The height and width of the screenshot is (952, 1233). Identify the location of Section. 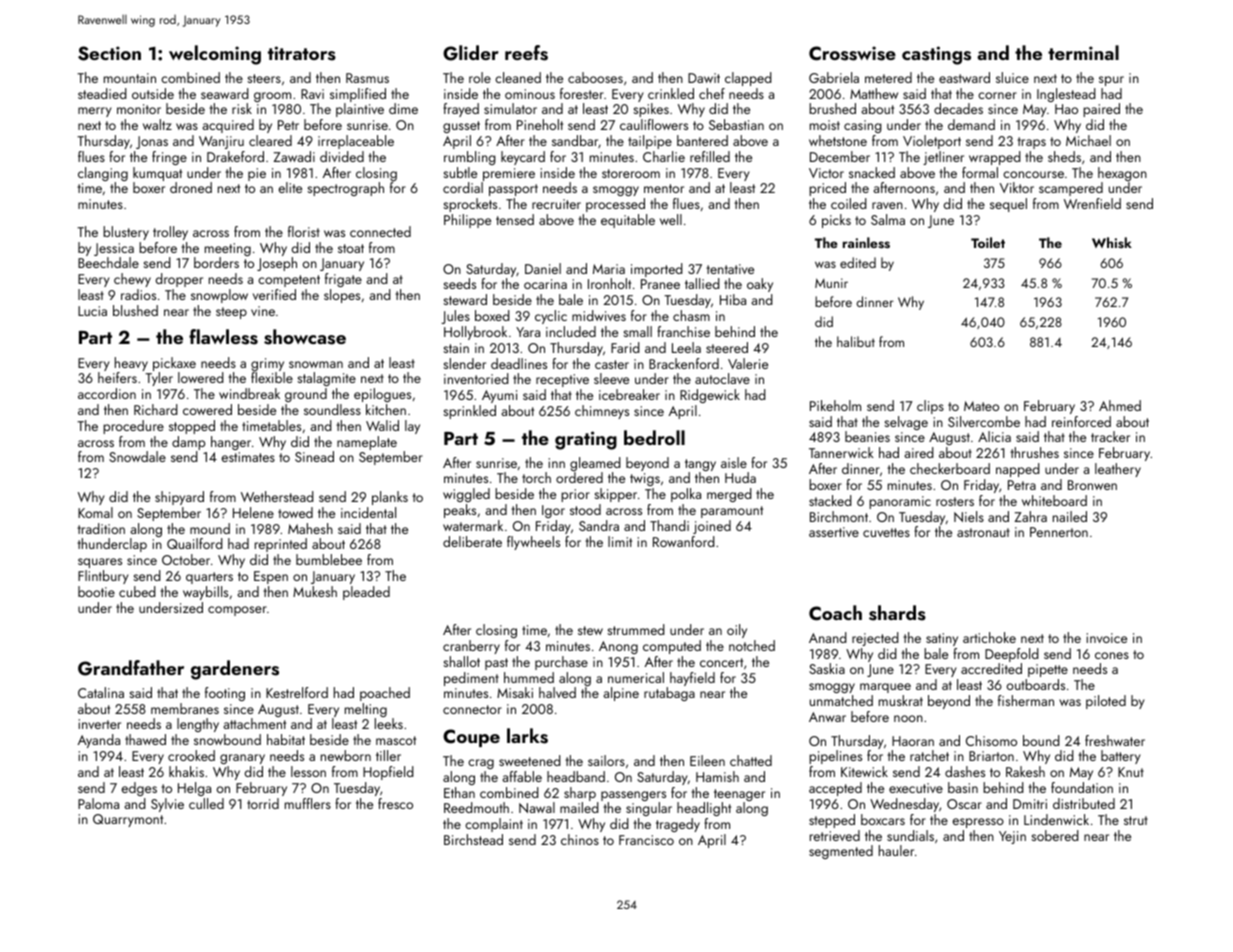
(109, 53).
